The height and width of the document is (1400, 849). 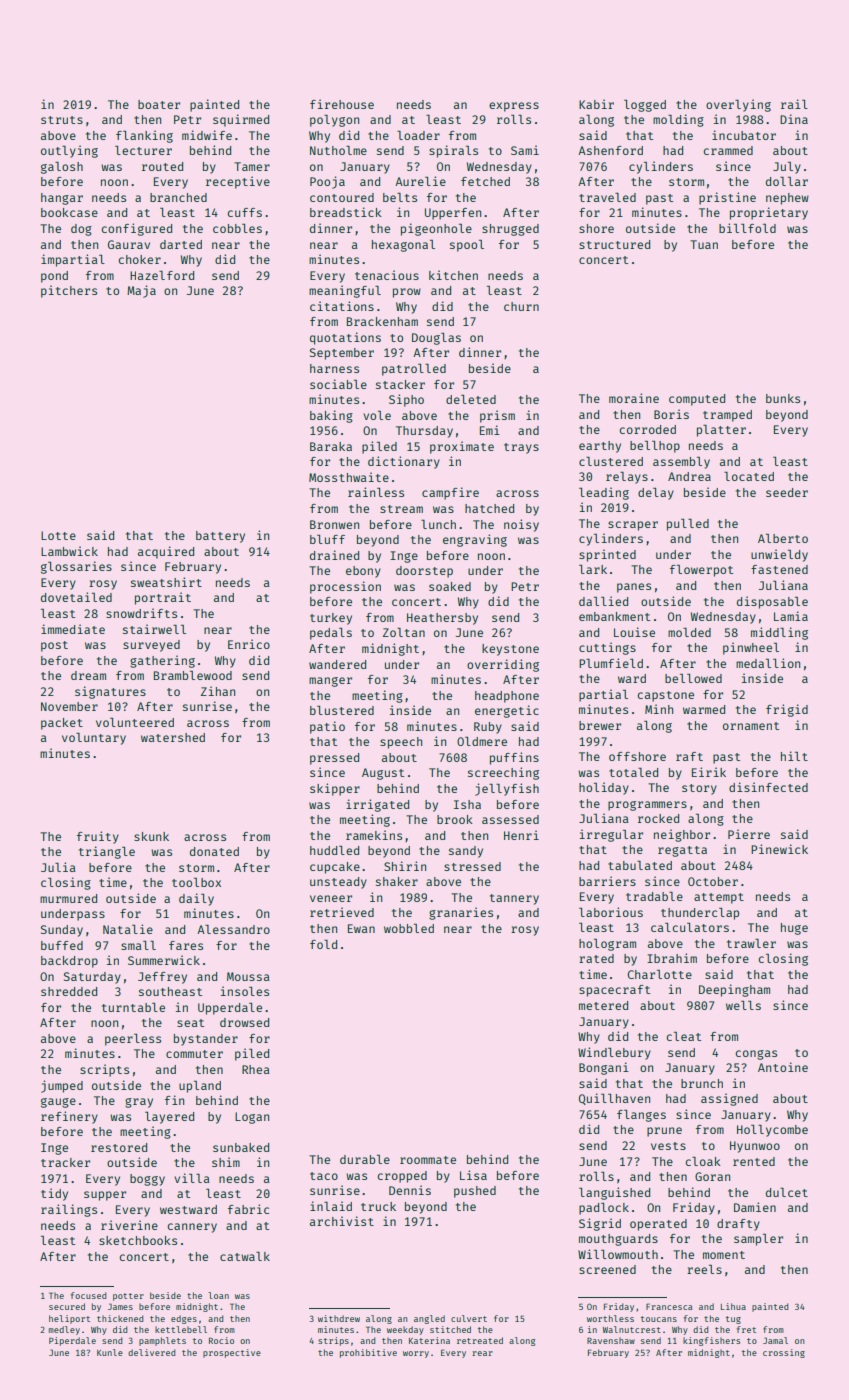 What do you see at coordinates (166, 552) in the document?
I see `acquired` at bounding box center [166, 552].
